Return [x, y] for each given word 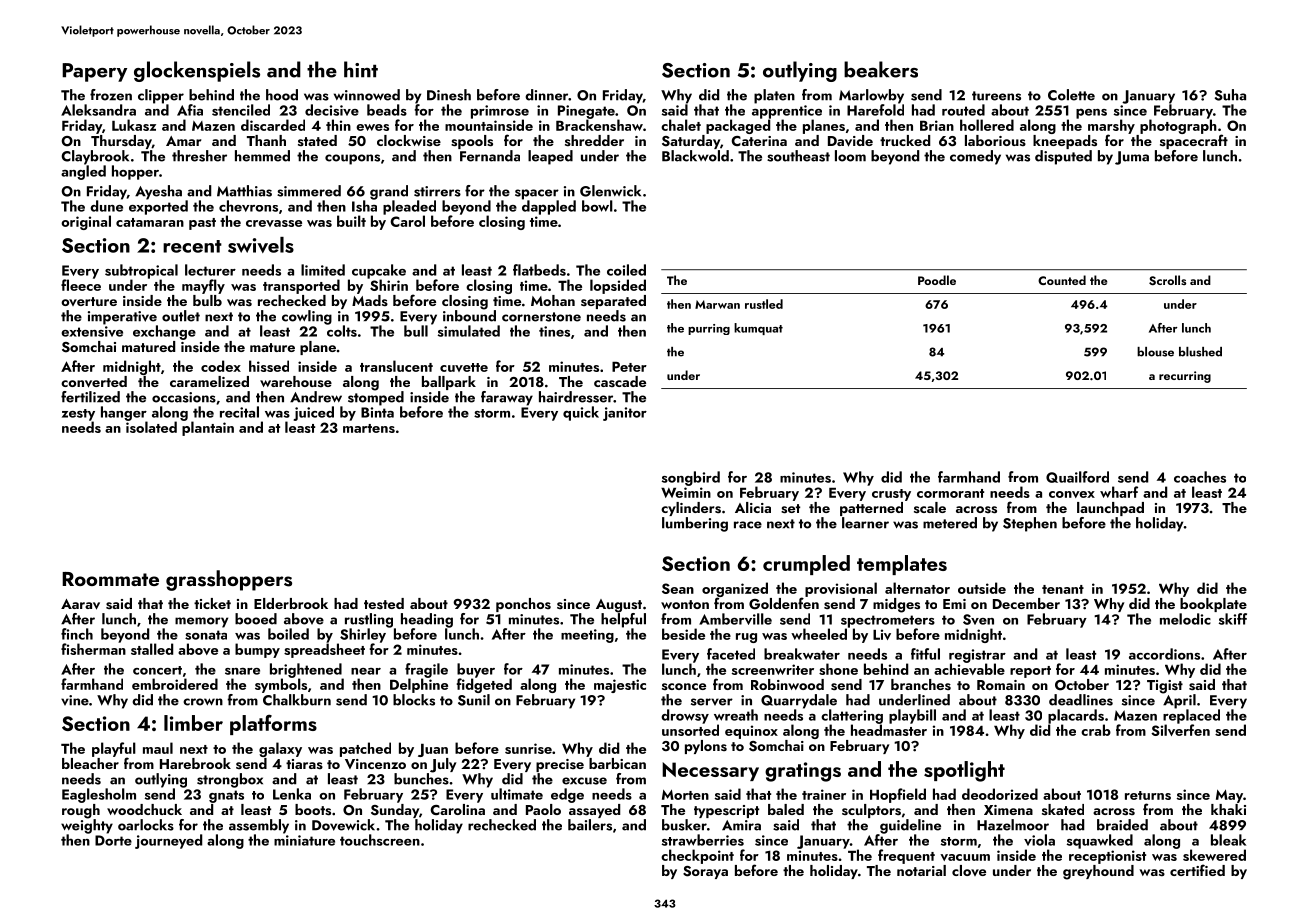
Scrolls [1167, 280]
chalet [681, 125]
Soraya [705, 872]
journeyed [168, 841]
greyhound [1098, 872]
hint [361, 69]
